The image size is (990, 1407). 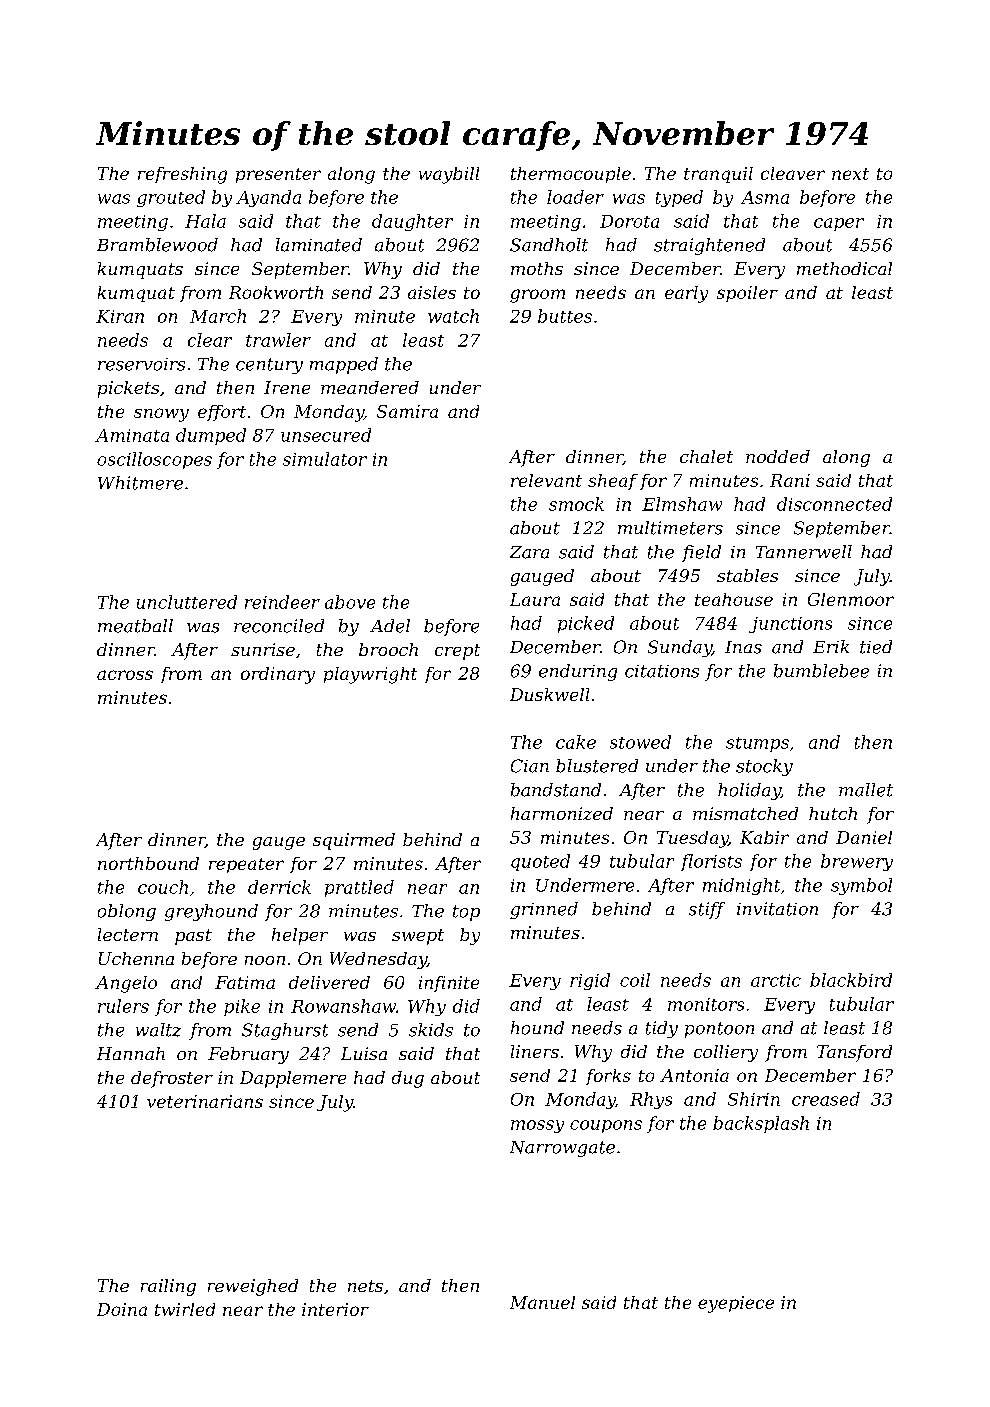 I want to click on thermocouple, so click(x=571, y=175).
